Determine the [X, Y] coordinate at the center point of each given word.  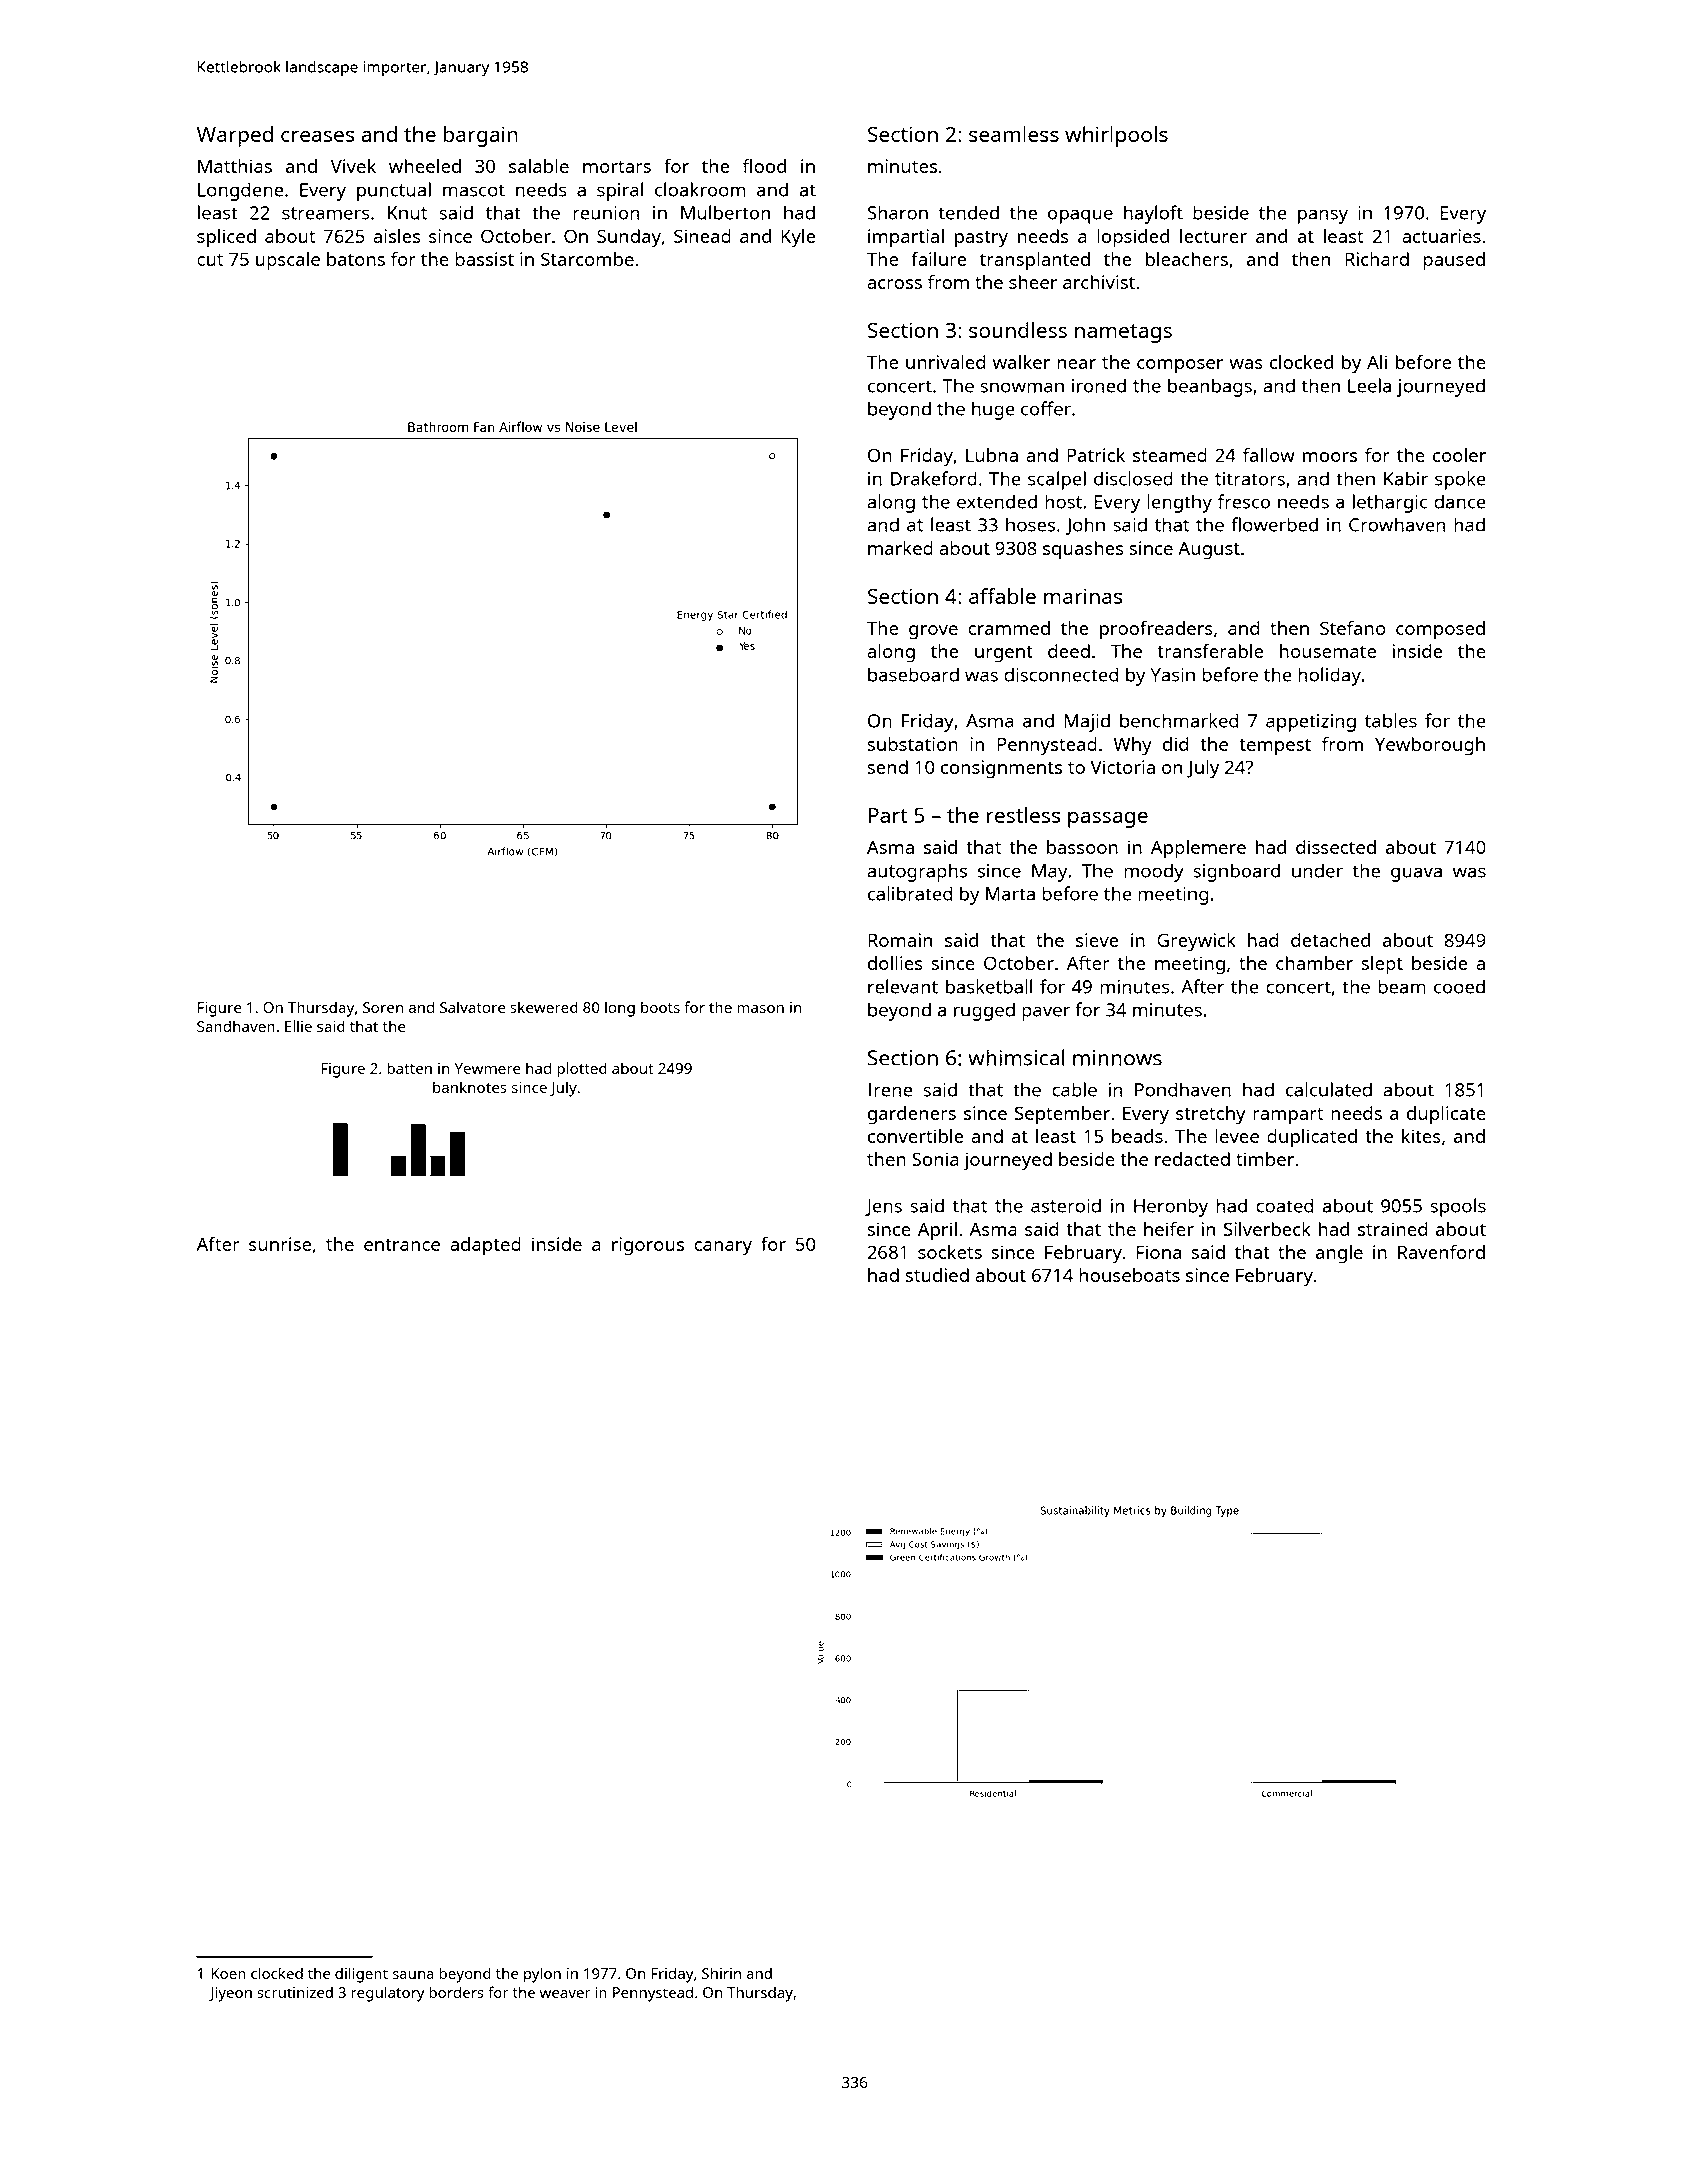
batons [356, 259]
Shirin [721, 1973]
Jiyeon [230, 1994]
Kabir [1406, 478]
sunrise [280, 1244]
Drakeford [934, 478]
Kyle [798, 238]
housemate [1328, 651]
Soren [383, 1007]
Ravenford [1441, 1252]
